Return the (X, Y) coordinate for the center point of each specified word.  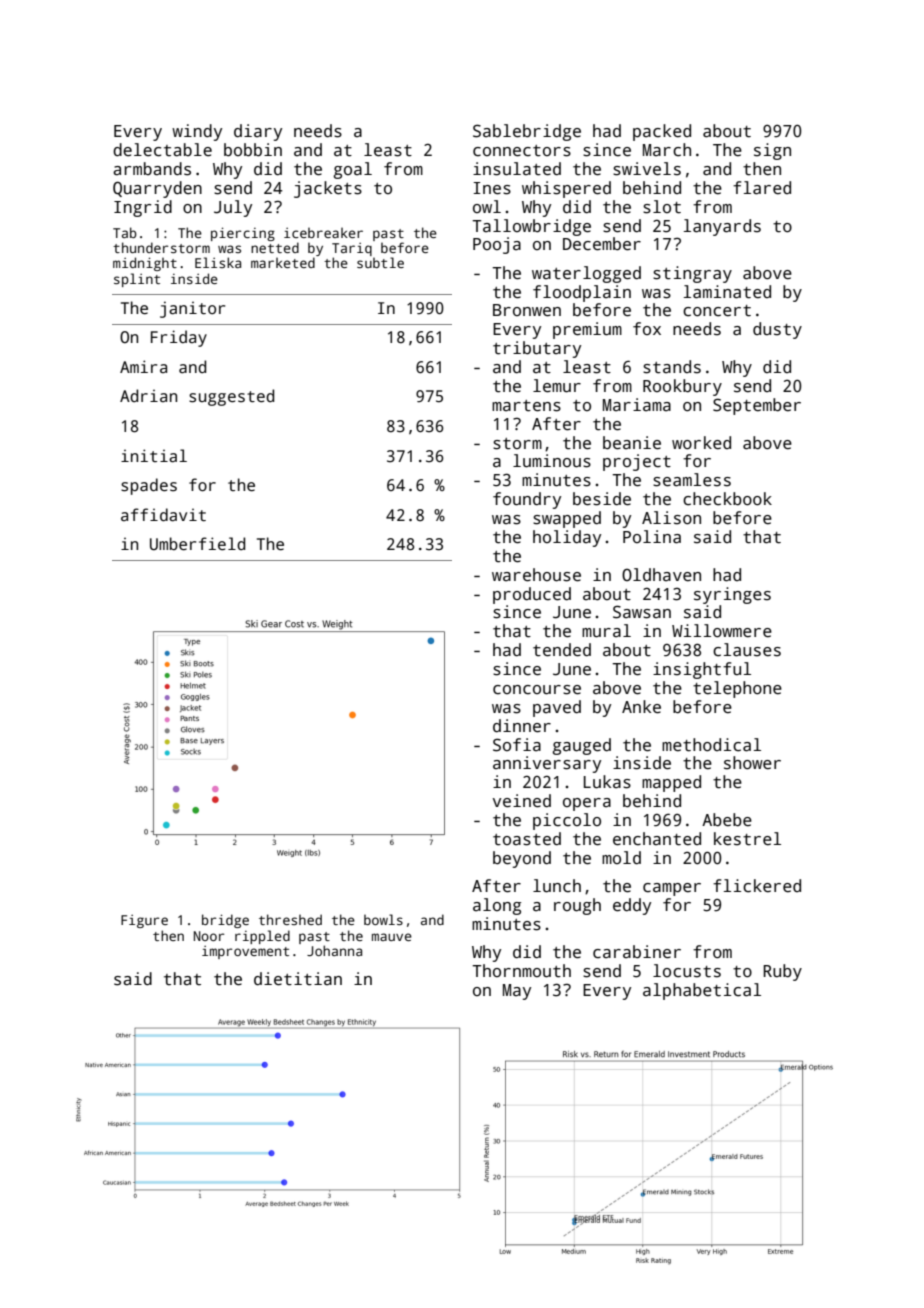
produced (532, 595)
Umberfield (197, 543)
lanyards (722, 227)
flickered (757, 886)
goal (353, 170)
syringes (732, 595)
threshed (290, 919)
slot (662, 207)
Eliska (218, 262)
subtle (380, 262)
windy (197, 132)
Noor (209, 936)
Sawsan (642, 612)
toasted (527, 839)
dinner (522, 726)
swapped (567, 519)
